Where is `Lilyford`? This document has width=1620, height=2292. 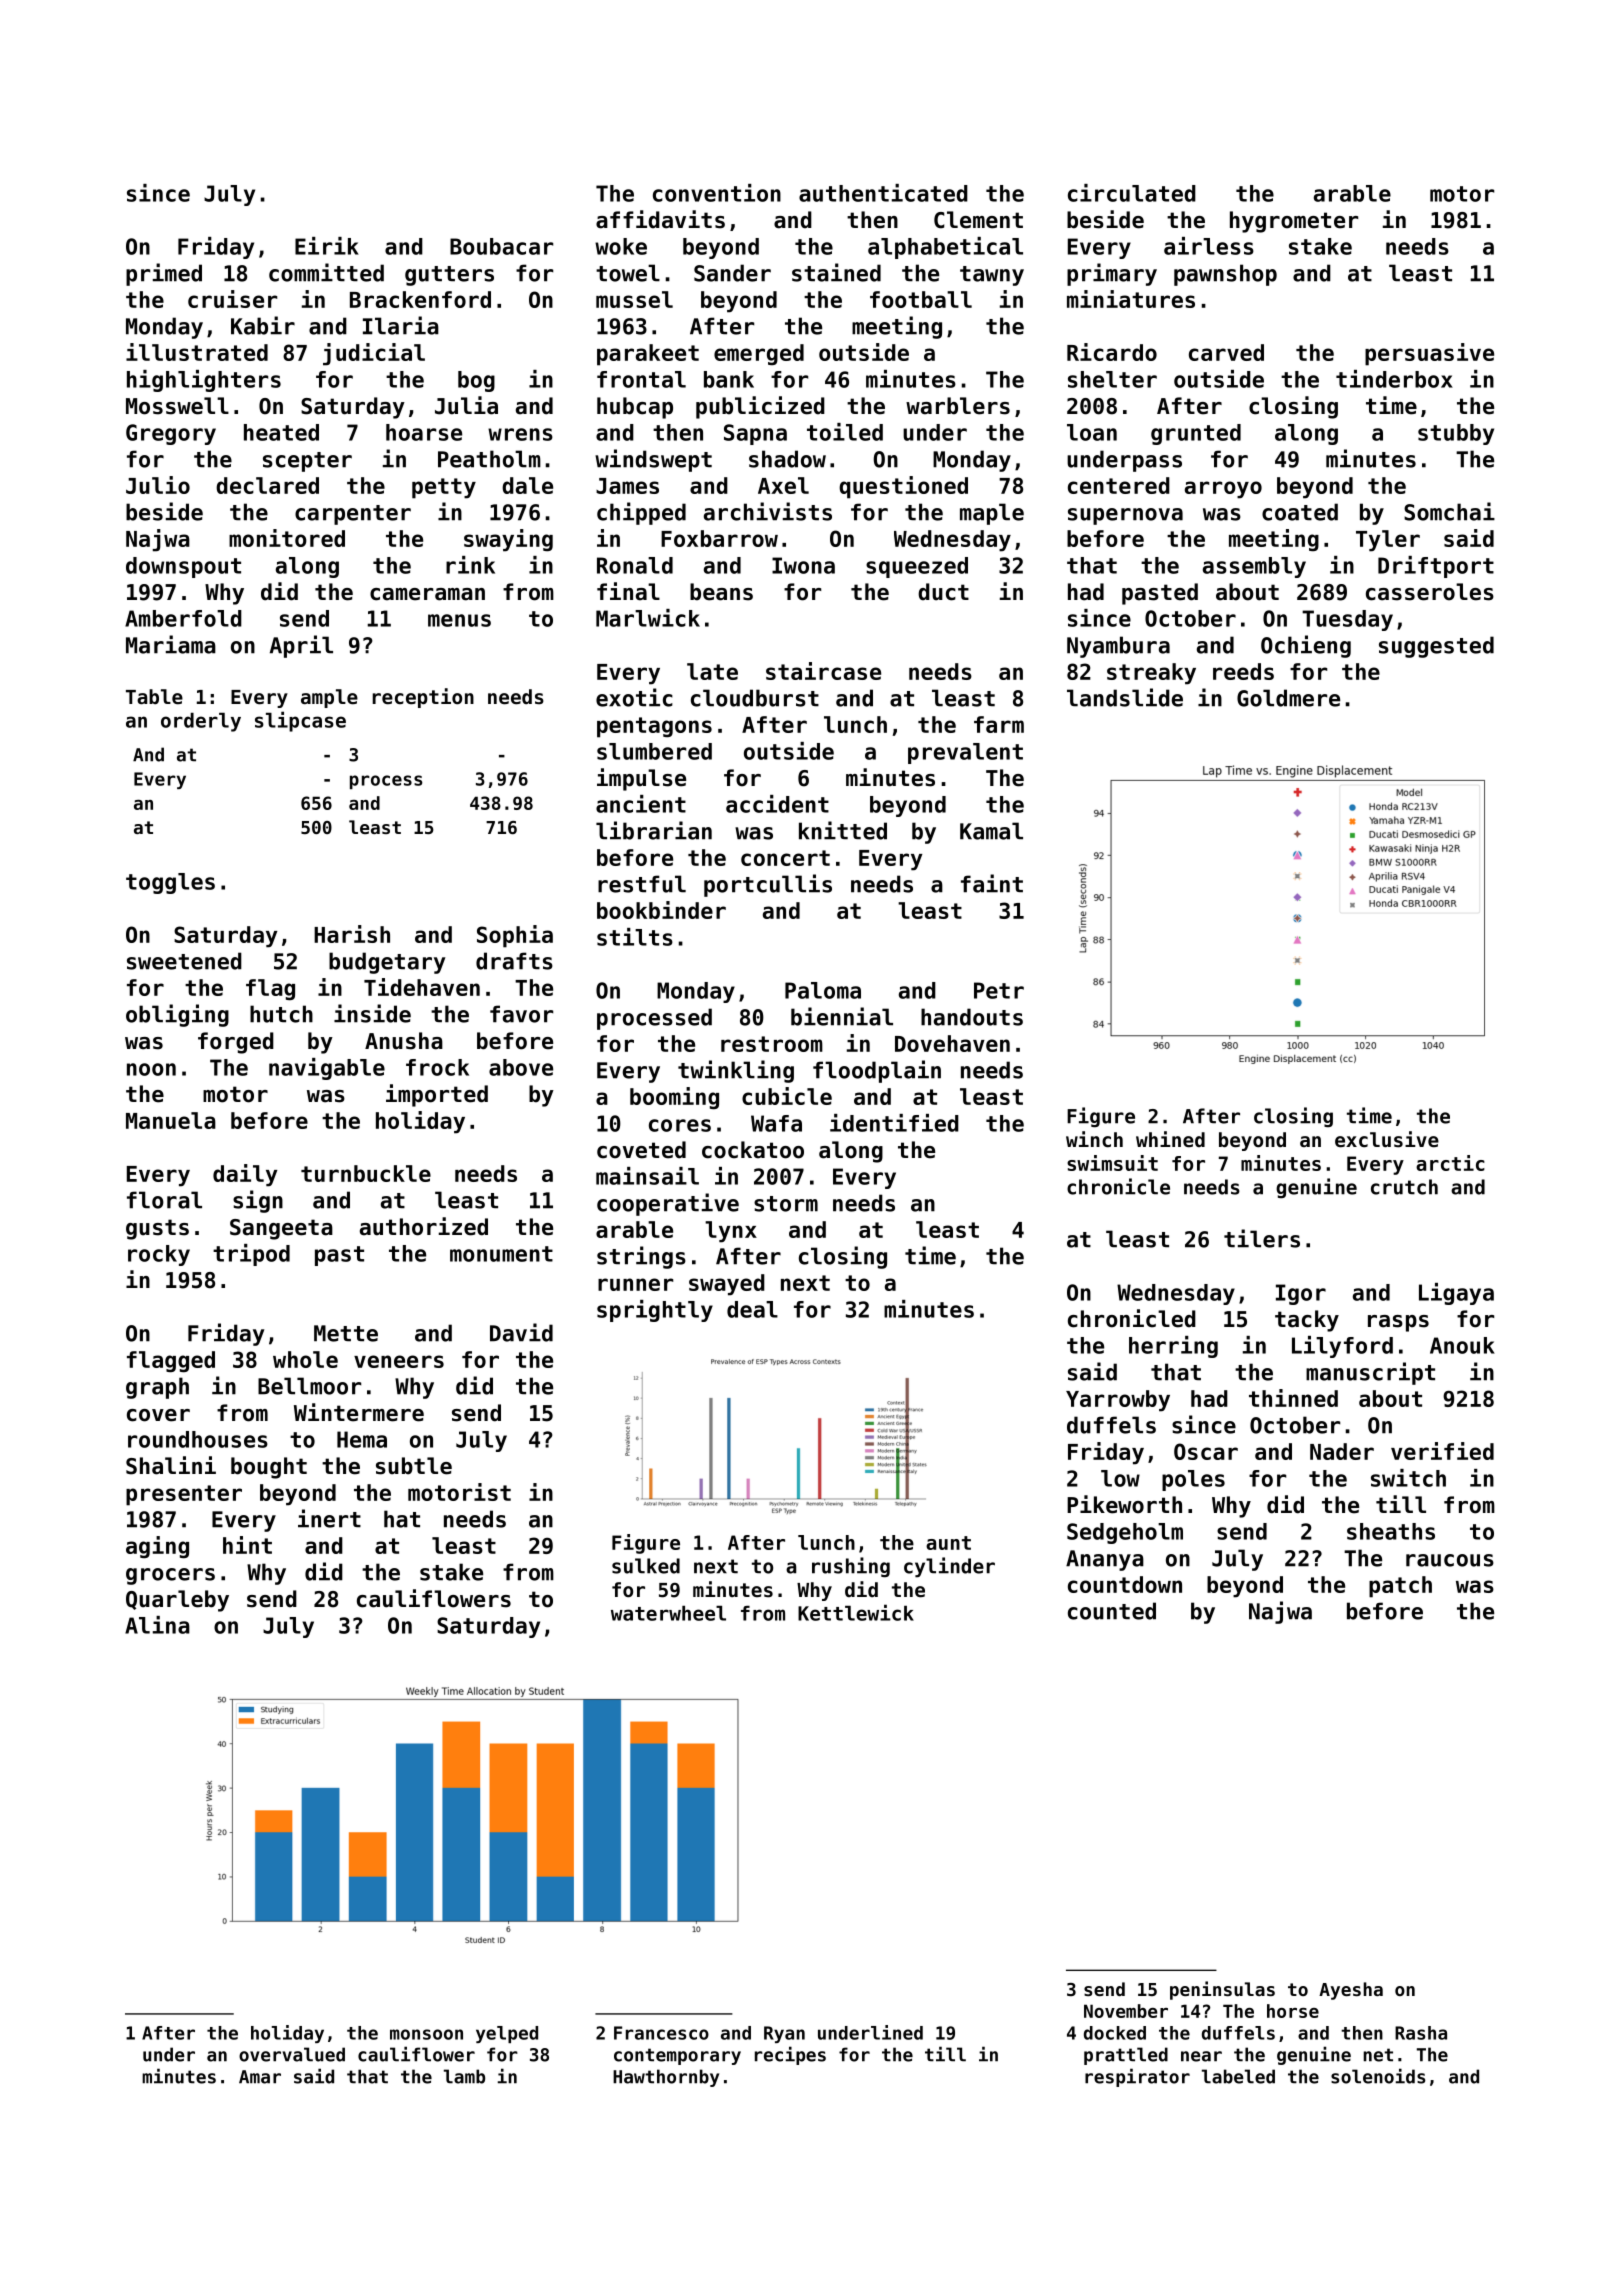 Lilyford is located at coordinates (1342, 1347).
